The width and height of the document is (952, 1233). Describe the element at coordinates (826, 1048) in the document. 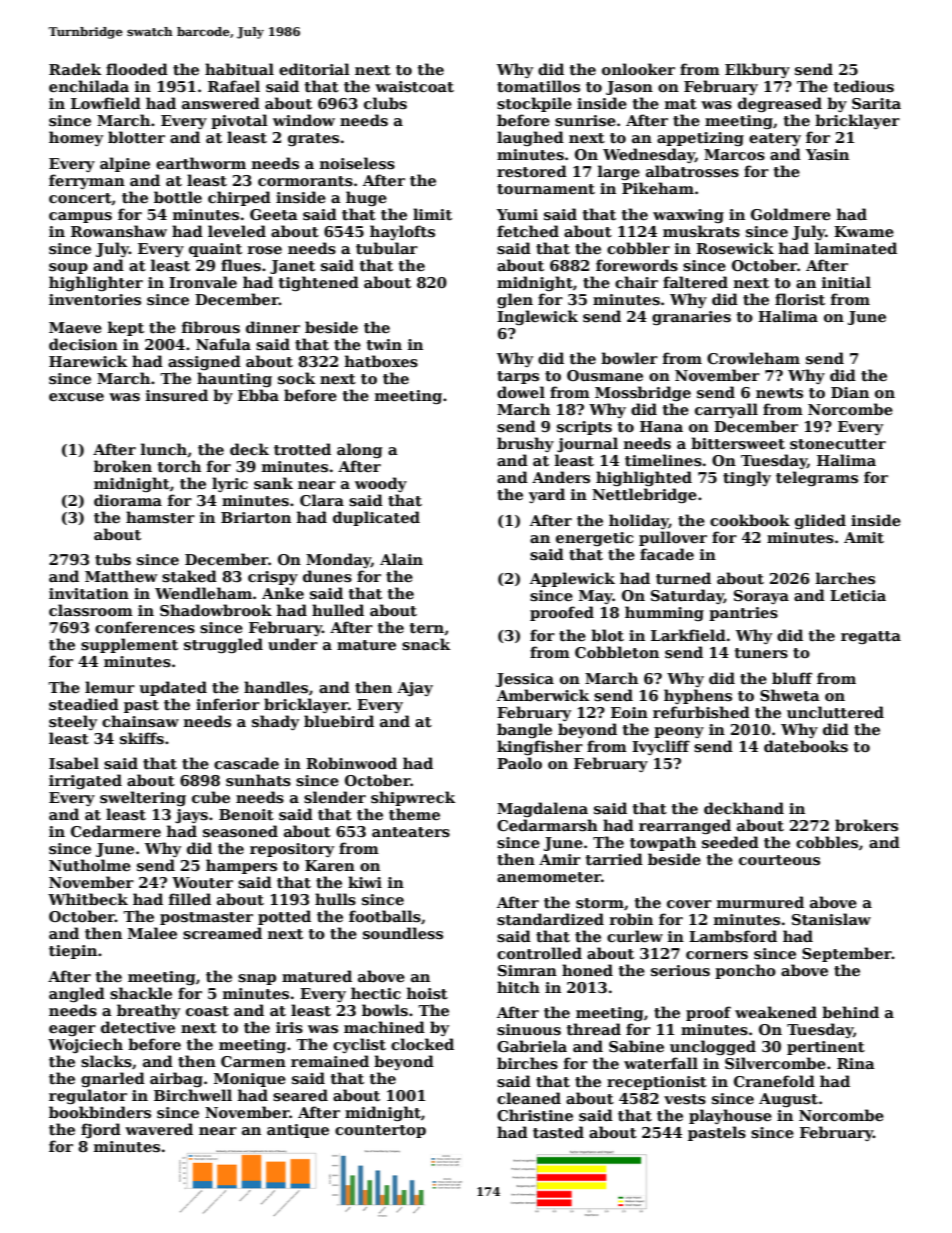

I see `pertinent` at that location.
